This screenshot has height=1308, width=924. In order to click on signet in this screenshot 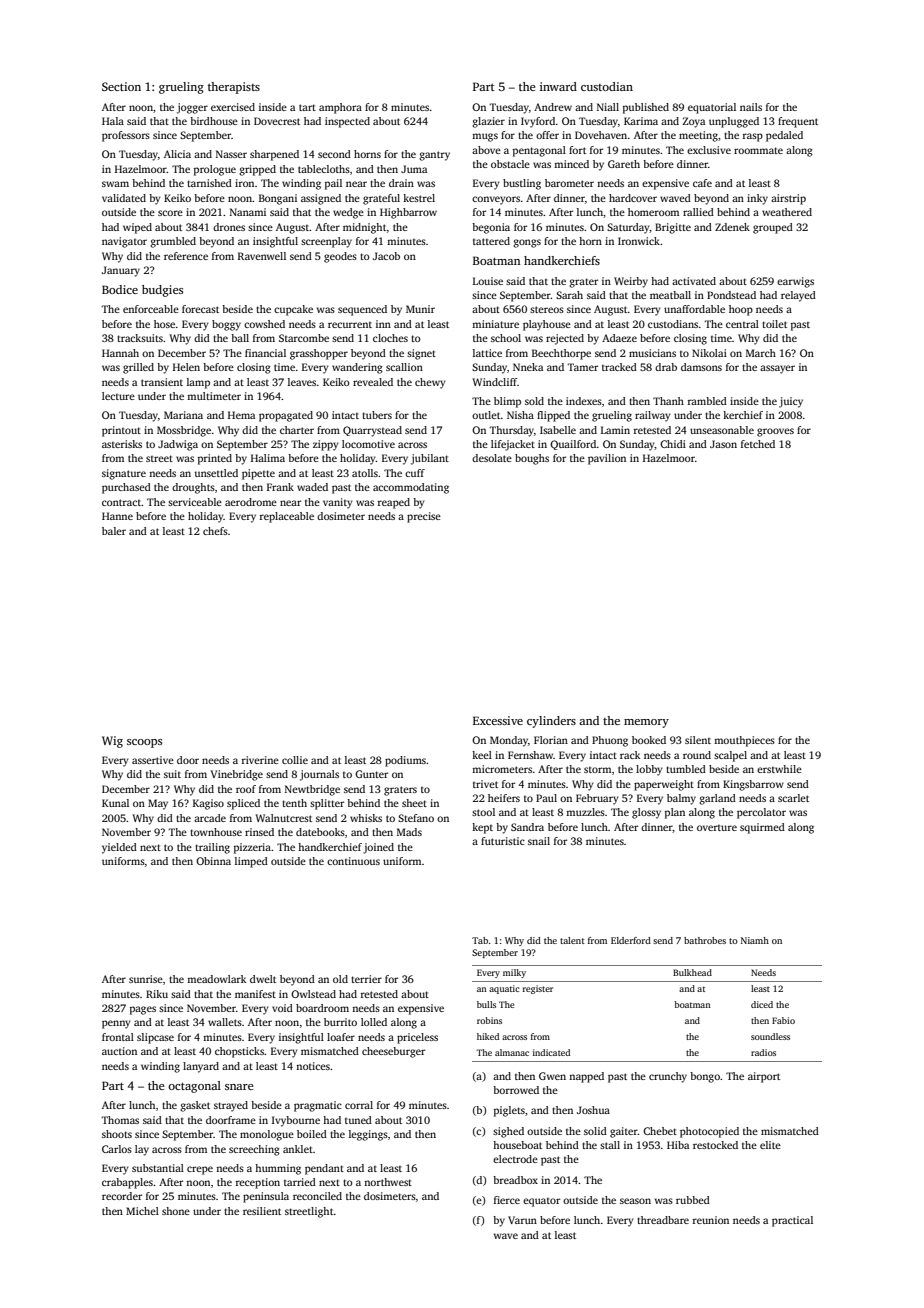, I will do `click(421, 354)`.
